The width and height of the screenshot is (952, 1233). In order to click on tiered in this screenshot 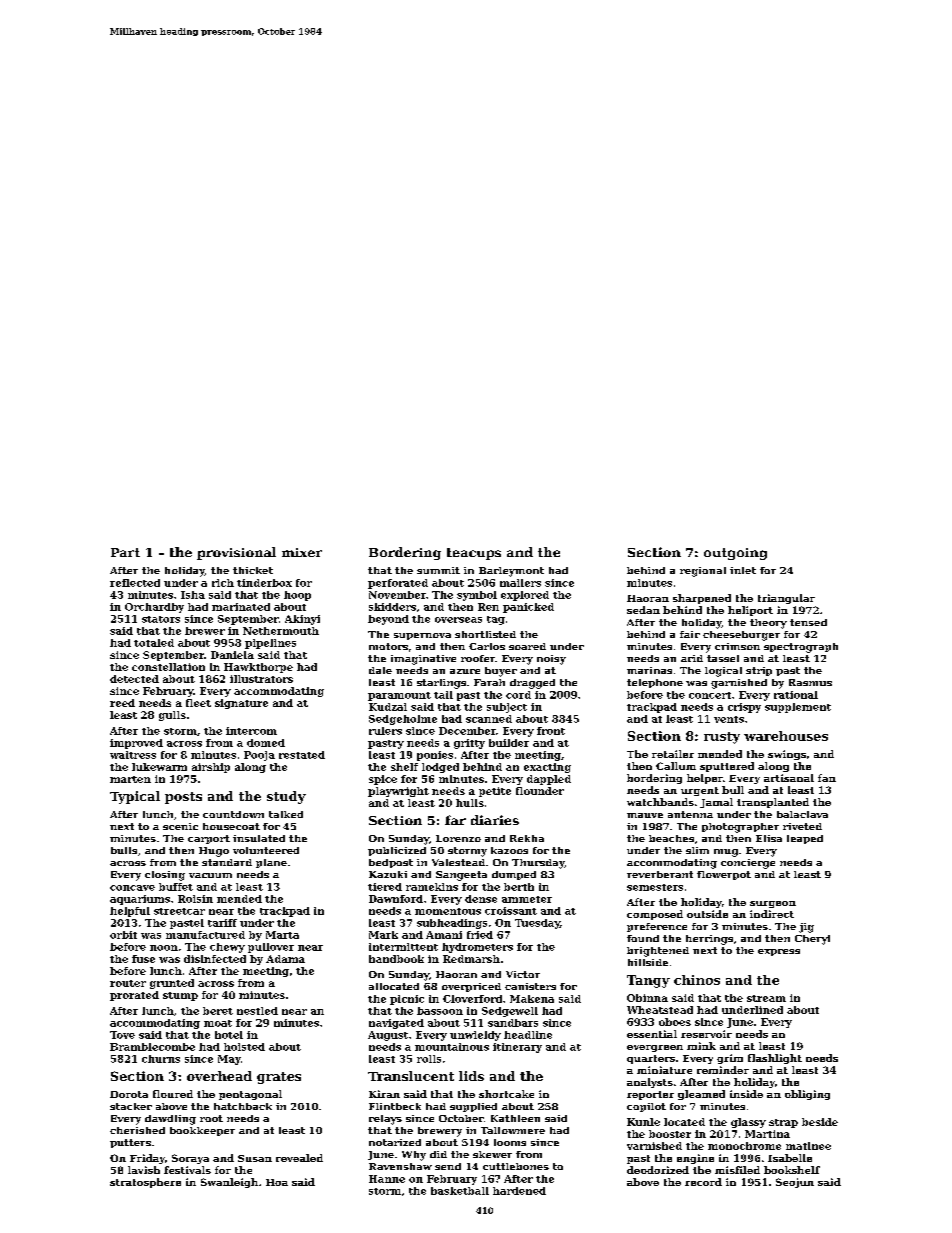, I will do `click(385, 887)`.
